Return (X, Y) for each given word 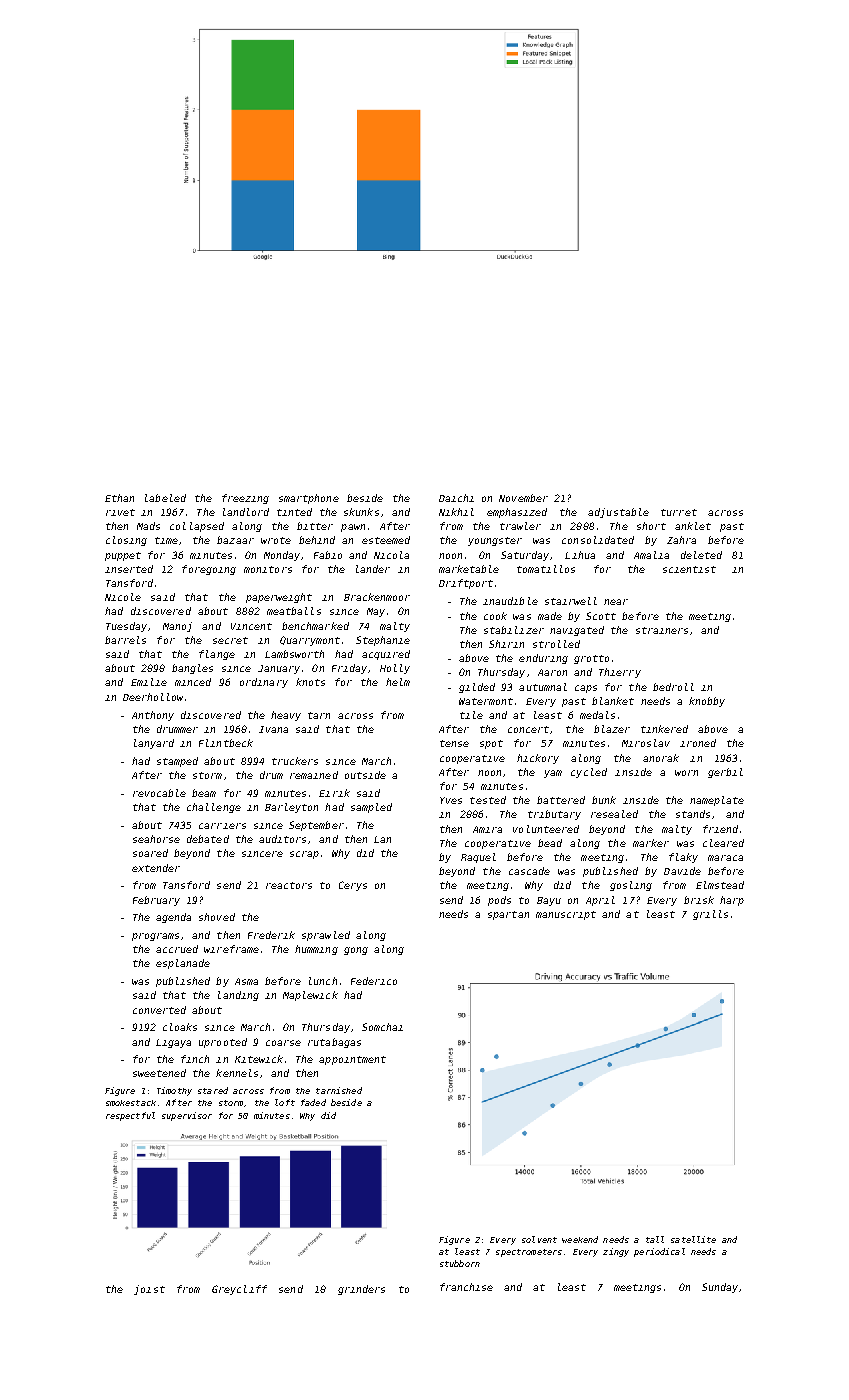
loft (285, 1102)
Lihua (580, 555)
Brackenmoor (377, 597)
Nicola (391, 555)
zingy (616, 1252)
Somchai (382, 1027)
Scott (601, 616)
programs (155, 937)
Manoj (177, 627)
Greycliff (239, 1290)
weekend (580, 1239)
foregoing (209, 570)
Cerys (353, 886)
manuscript (566, 915)
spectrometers (529, 1253)
